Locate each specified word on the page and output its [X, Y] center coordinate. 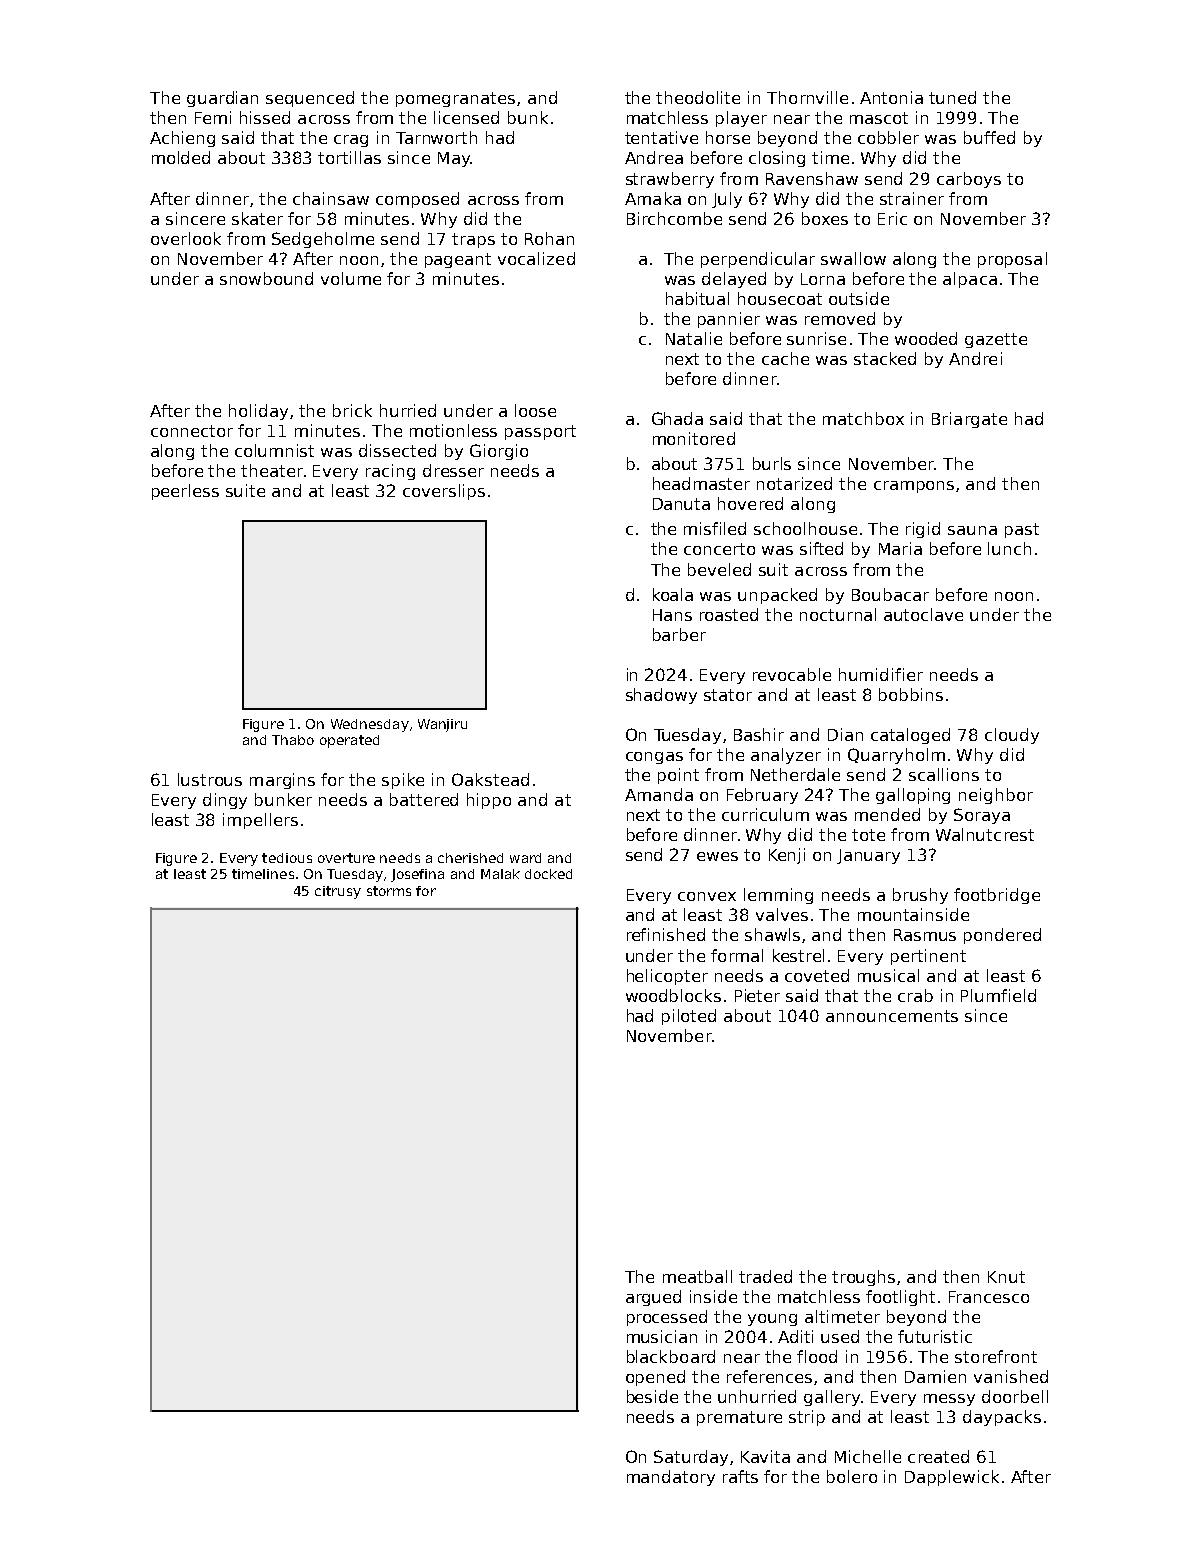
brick [352, 410]
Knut [1006, 1277]
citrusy [338, 892]
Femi [213, 117]
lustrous [210, 779]
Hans [672, 615]
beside [652, 1396]
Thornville [807, 97]
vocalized [536, 258]
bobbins [911, 694]
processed [667, 1318]
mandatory [671, 1478]
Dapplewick [952, 1478]
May [454, 159]
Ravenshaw [812, 178]
